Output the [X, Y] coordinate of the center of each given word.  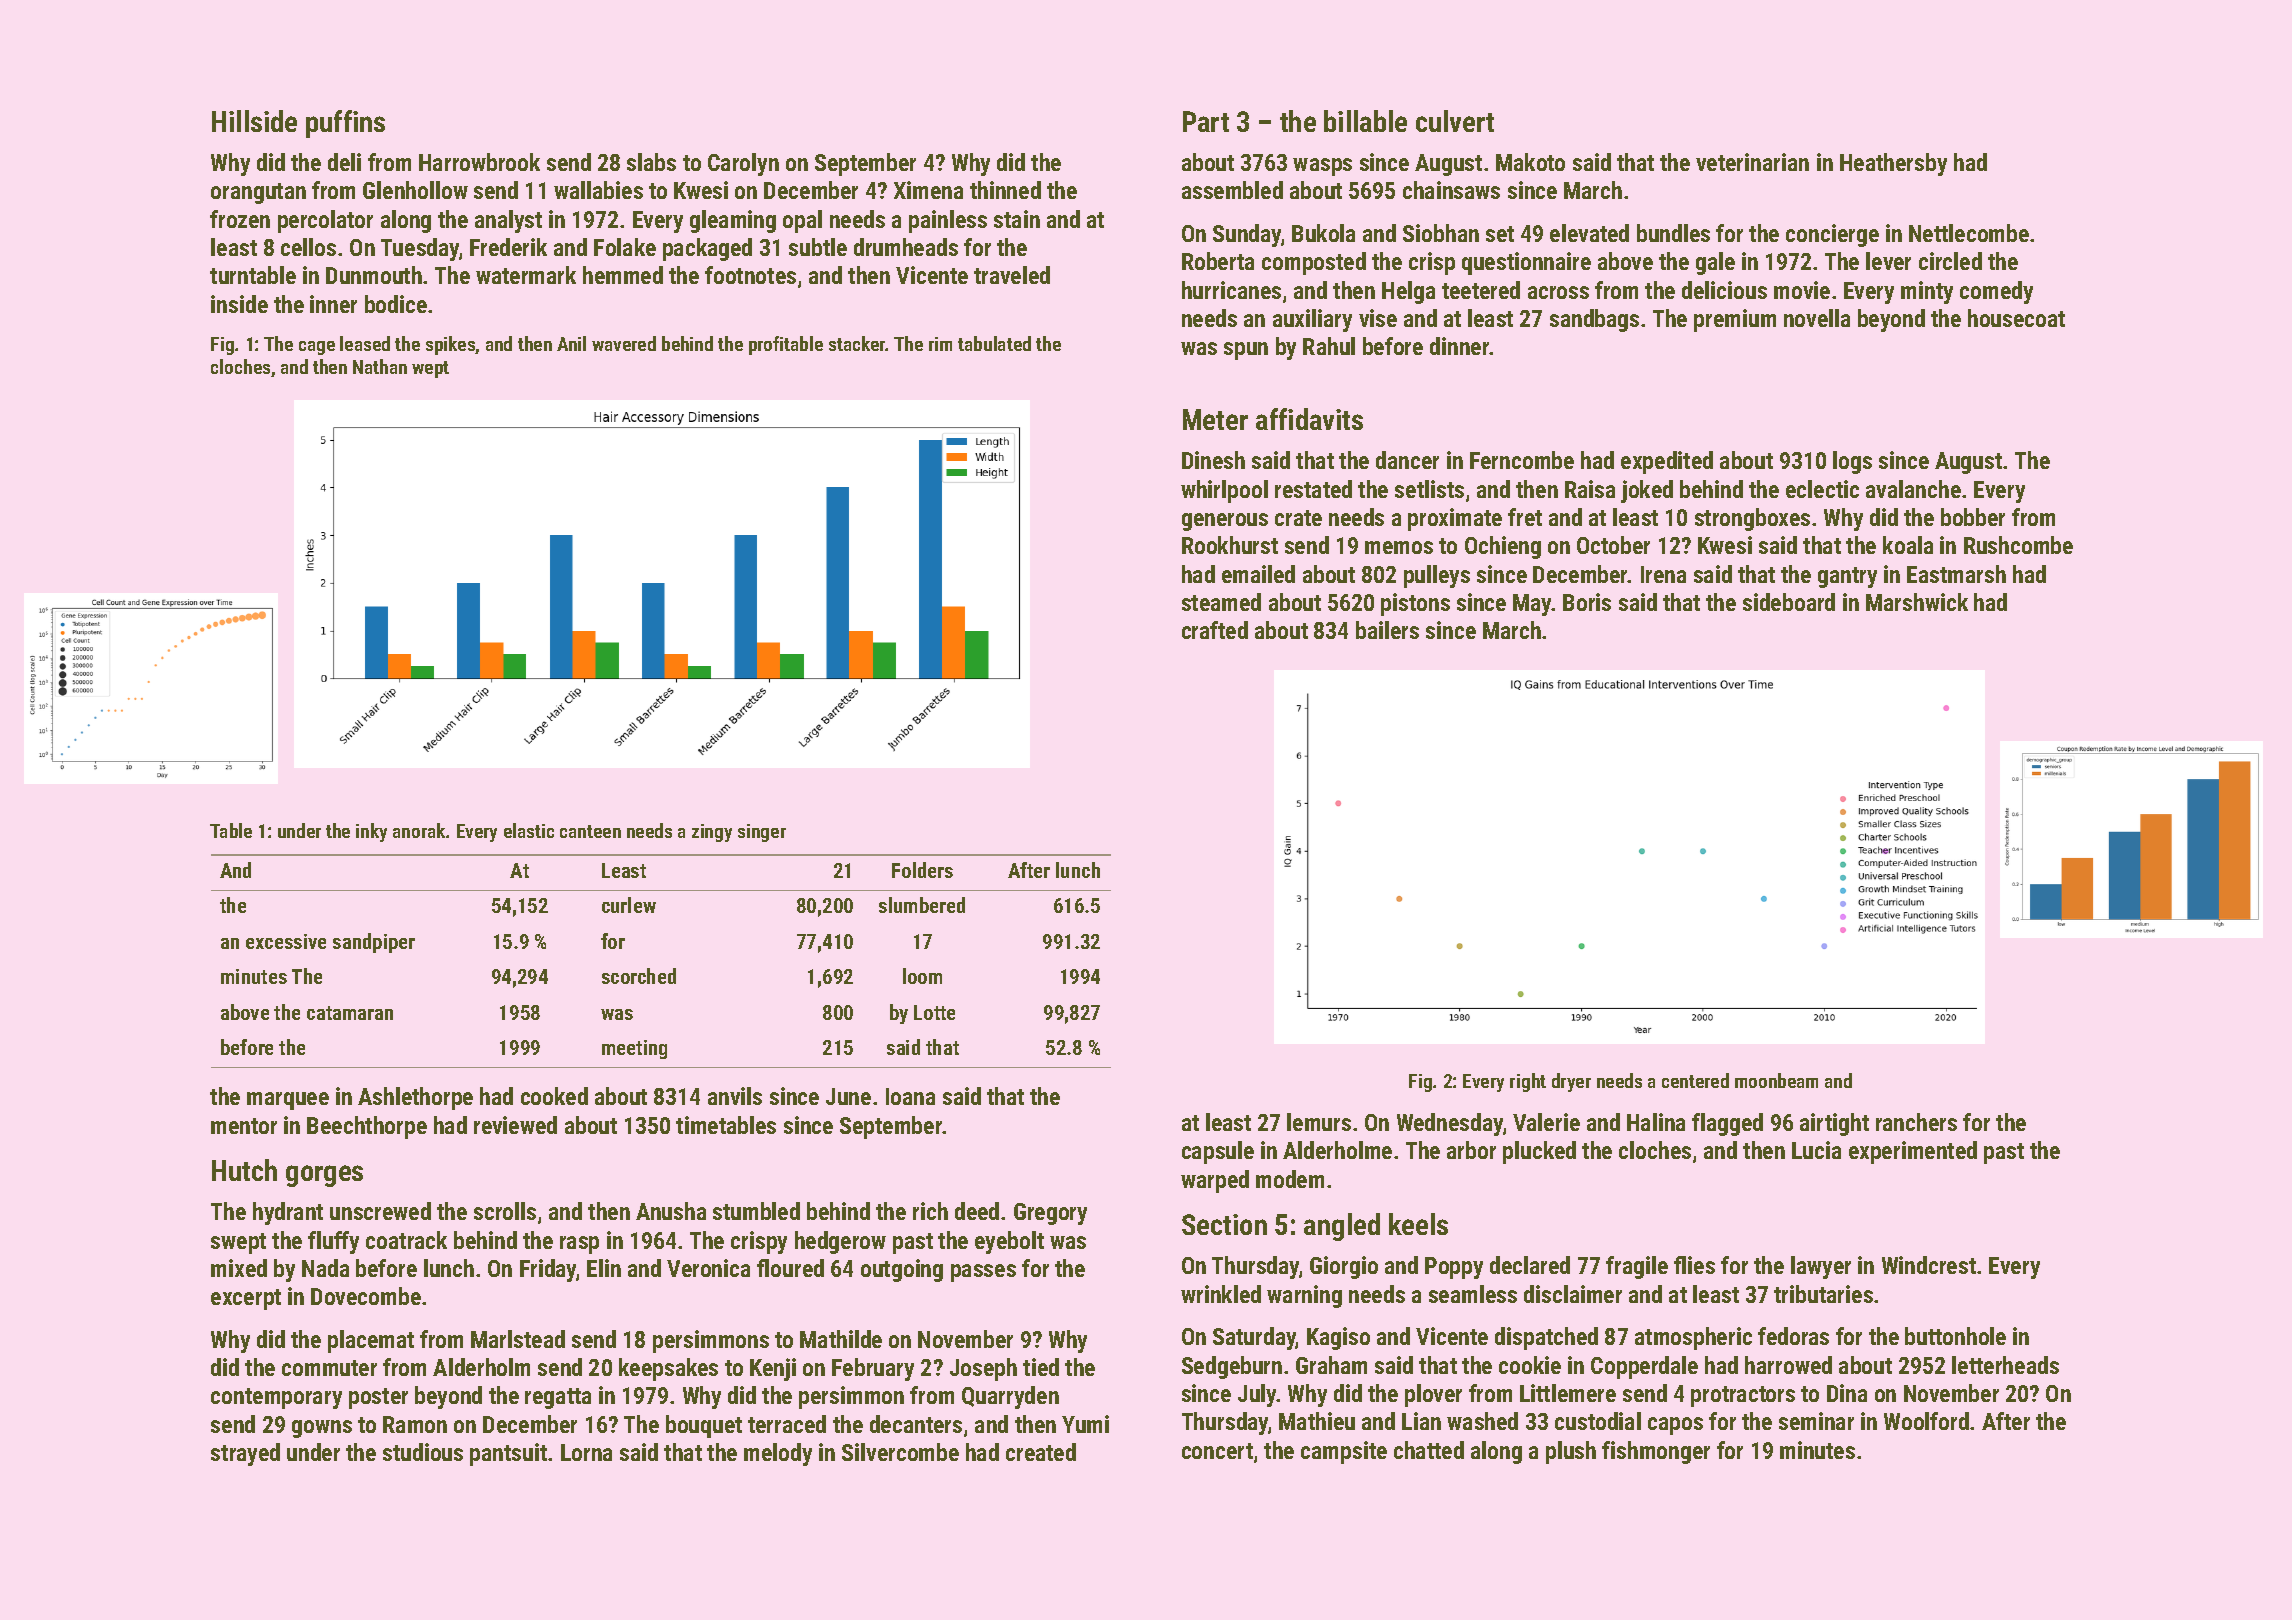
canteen [590, 831]
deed [977, 1211]
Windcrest [1929, 1265]
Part [1206, 121]
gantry [1847, 577]
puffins [345, 124]
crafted [1215, 630]
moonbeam [1776, 1080]
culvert [1455, 121]
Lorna [586, 1452]
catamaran [350, 1013]
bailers [1387, 630]
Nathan [380, 366]
